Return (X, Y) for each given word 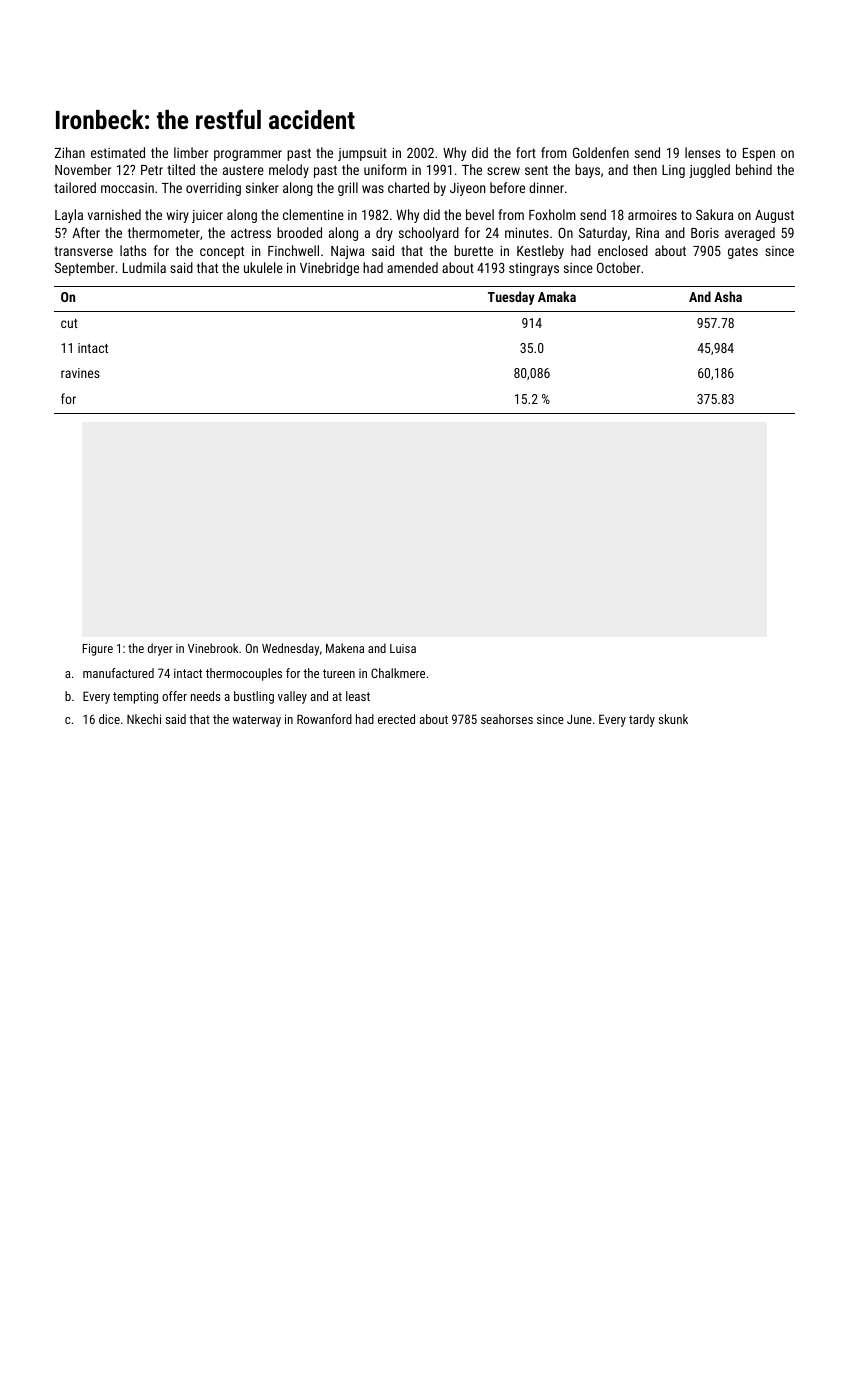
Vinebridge (329, 269)
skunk (673, 719)
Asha (728, 296)
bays (587, 171)
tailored (75, 187)
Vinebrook (213, 648)
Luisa (403, 648)
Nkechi (144, 719)
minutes (527, 233)
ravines (80, 373)
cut (69, 323)
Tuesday (511, 298)
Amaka (557, 296)
